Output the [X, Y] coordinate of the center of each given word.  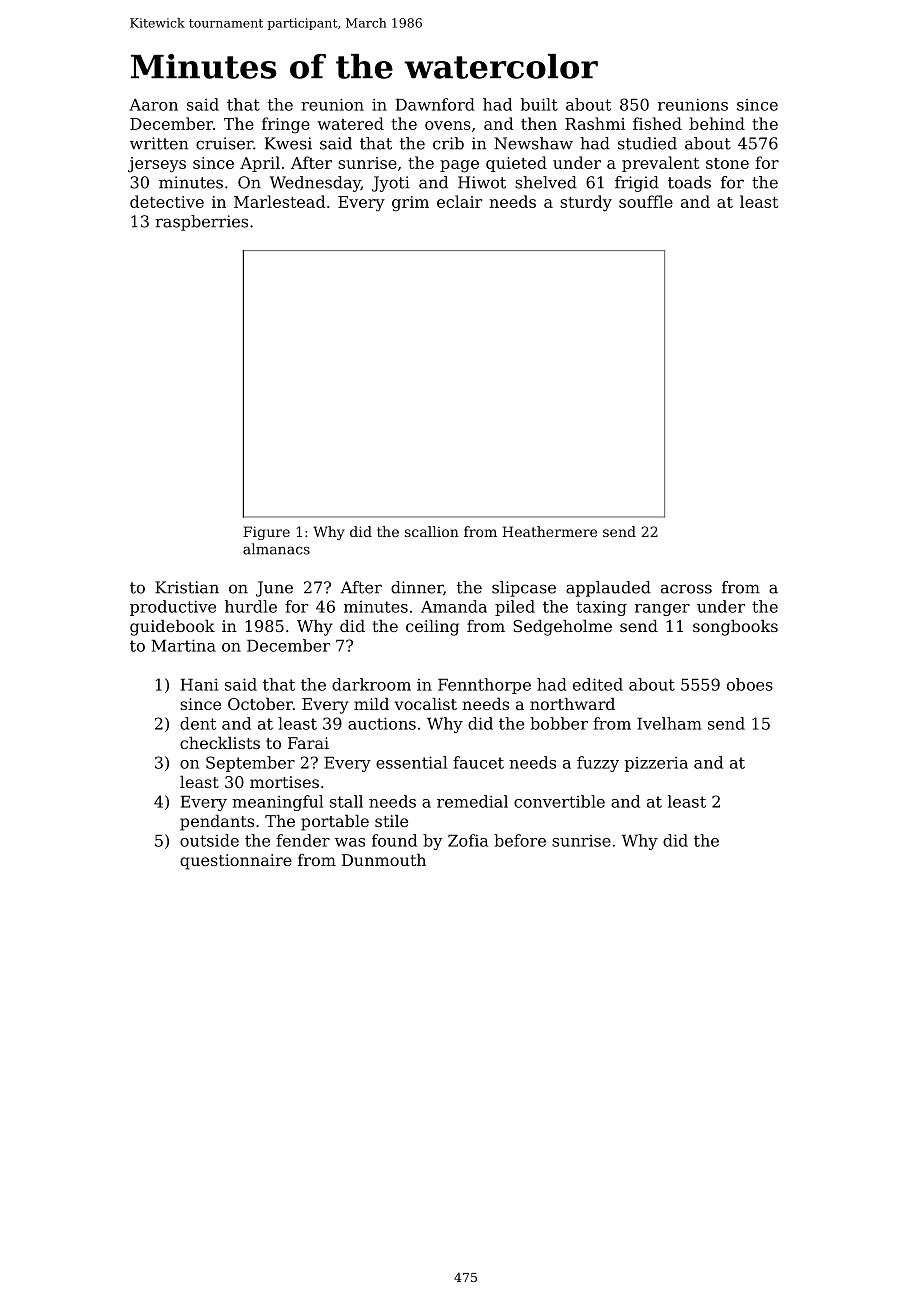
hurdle [251, 606]
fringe [286, 125]
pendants [217, 823]
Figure [266, 533]
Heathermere [549, 531]
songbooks [735, 628]
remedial [472, 801]
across [686, 589]
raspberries [201, 223]
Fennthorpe [484, 686]
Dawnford [435, 104]
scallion [432, 531]
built [539, 104]
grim [410, 204]
